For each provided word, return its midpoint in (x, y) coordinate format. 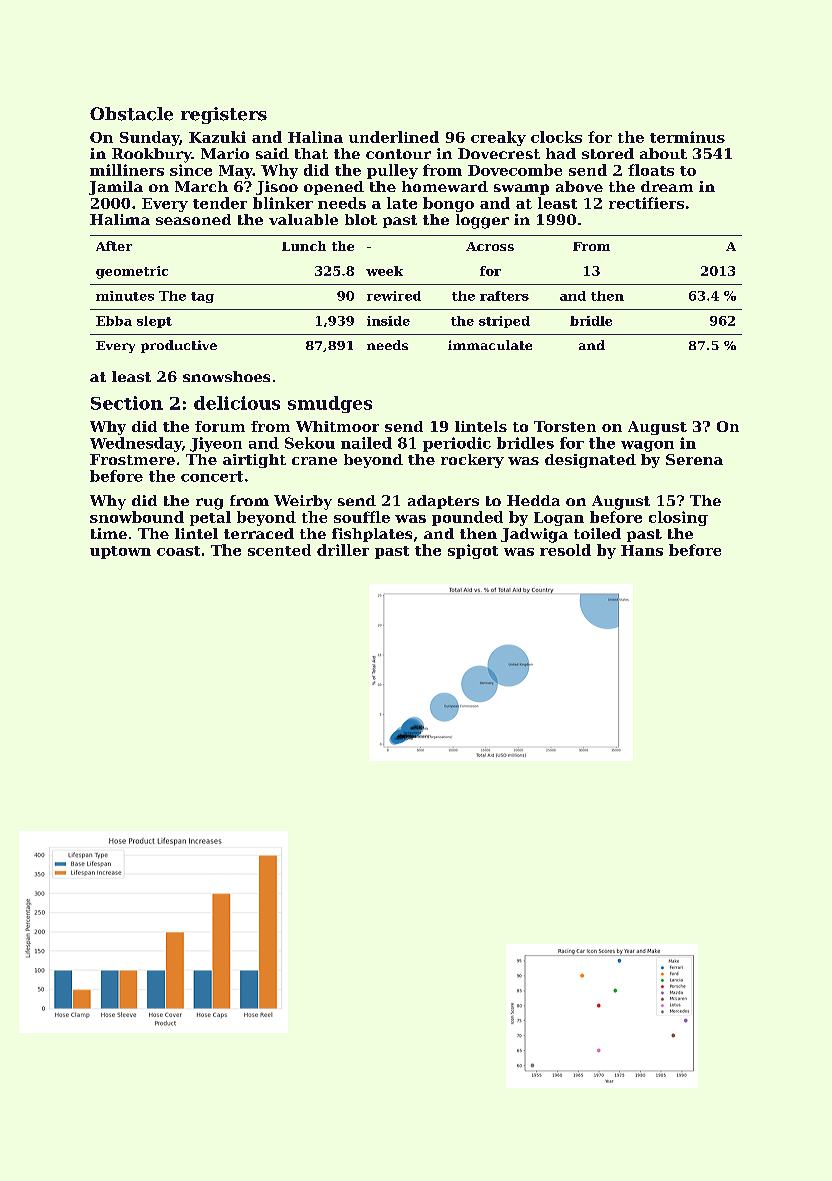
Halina (315, 137)
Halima (120, 219)
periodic (457, 444)
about (663, 153)
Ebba (114, 321)
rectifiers (646, 203)
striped (504, 322)
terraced (259, 533)
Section (127, 403)
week (384, 271)
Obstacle (131, 114)
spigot (473, 551)
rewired (394, 296)
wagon (647, 446)
